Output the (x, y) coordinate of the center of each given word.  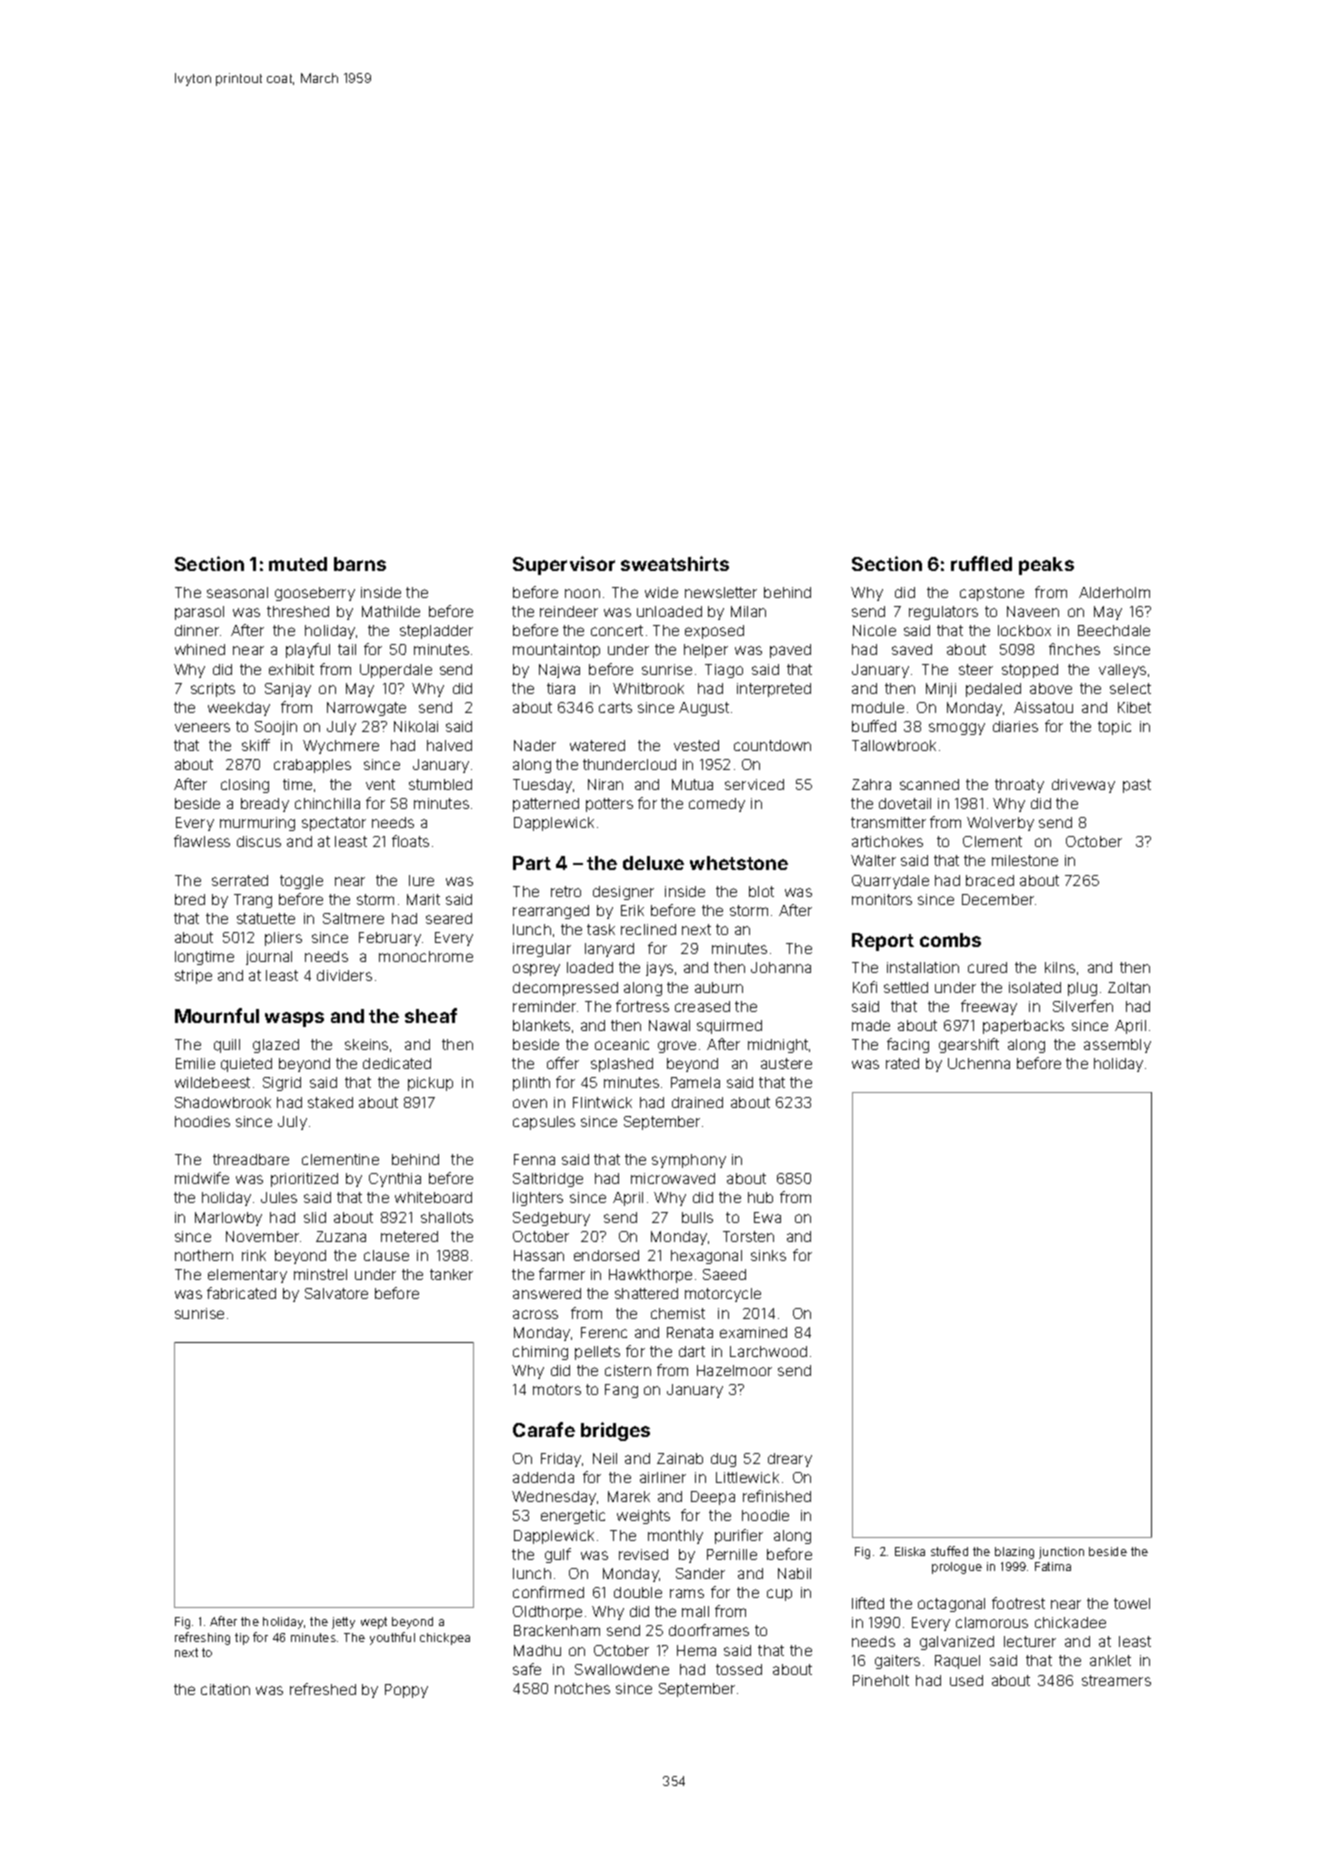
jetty (343, 1623)
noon (582, 593)
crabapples (312, 766)
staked (330, 1102)
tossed (739, 1669)
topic (1114, 728)
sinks (768, 1255)
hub (760, 1197)
